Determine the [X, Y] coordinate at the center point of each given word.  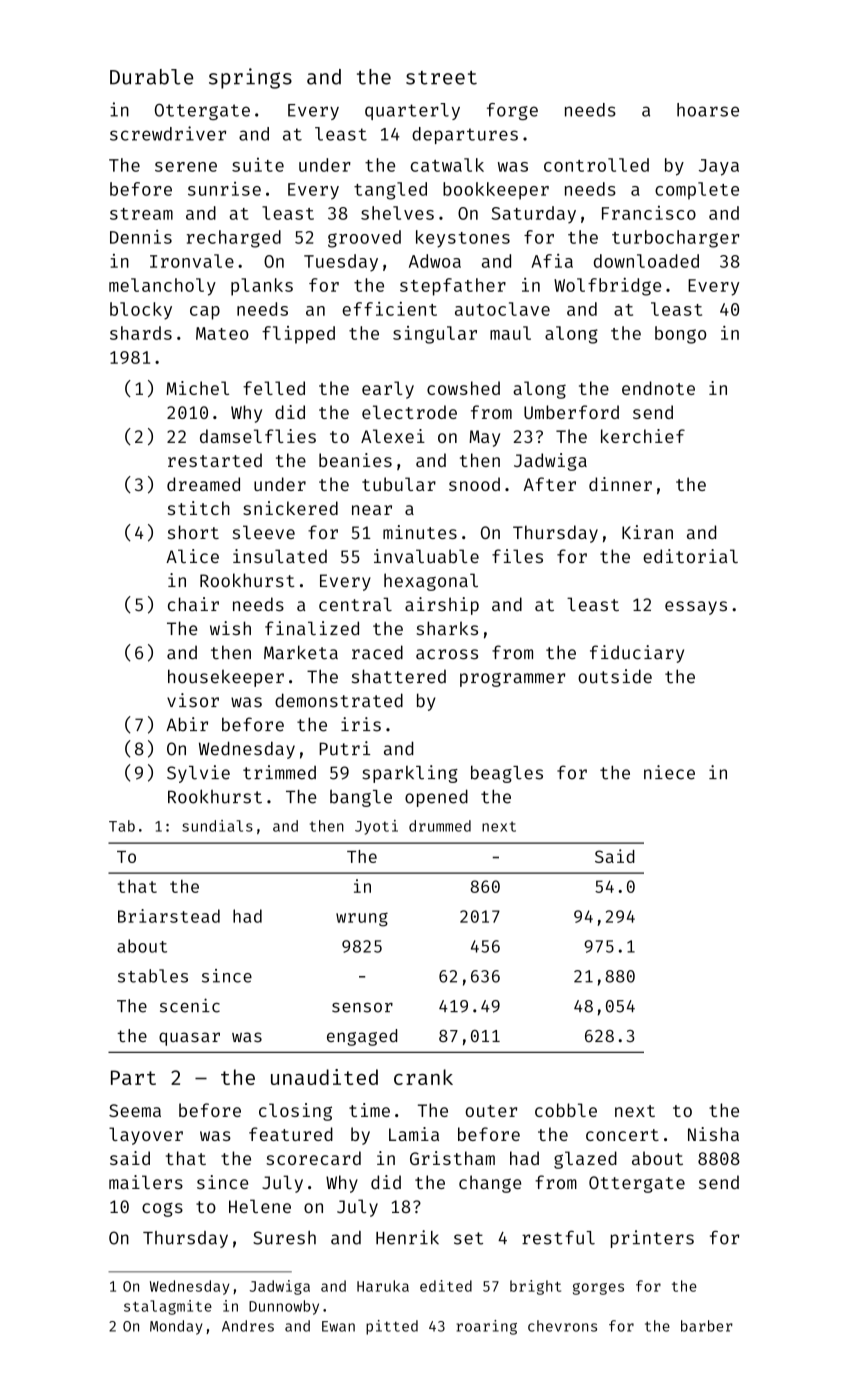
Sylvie [198, 774]
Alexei [393, 436]
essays [696, 608]
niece [669, 772]
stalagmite [168, 1307]
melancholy [162, 287]
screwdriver [168, 133]
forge [512, 111]
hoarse [708, 110]
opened [436, 798]
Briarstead [169, 916]
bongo [680, 335]
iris [361, 724]
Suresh [284, 1238]
